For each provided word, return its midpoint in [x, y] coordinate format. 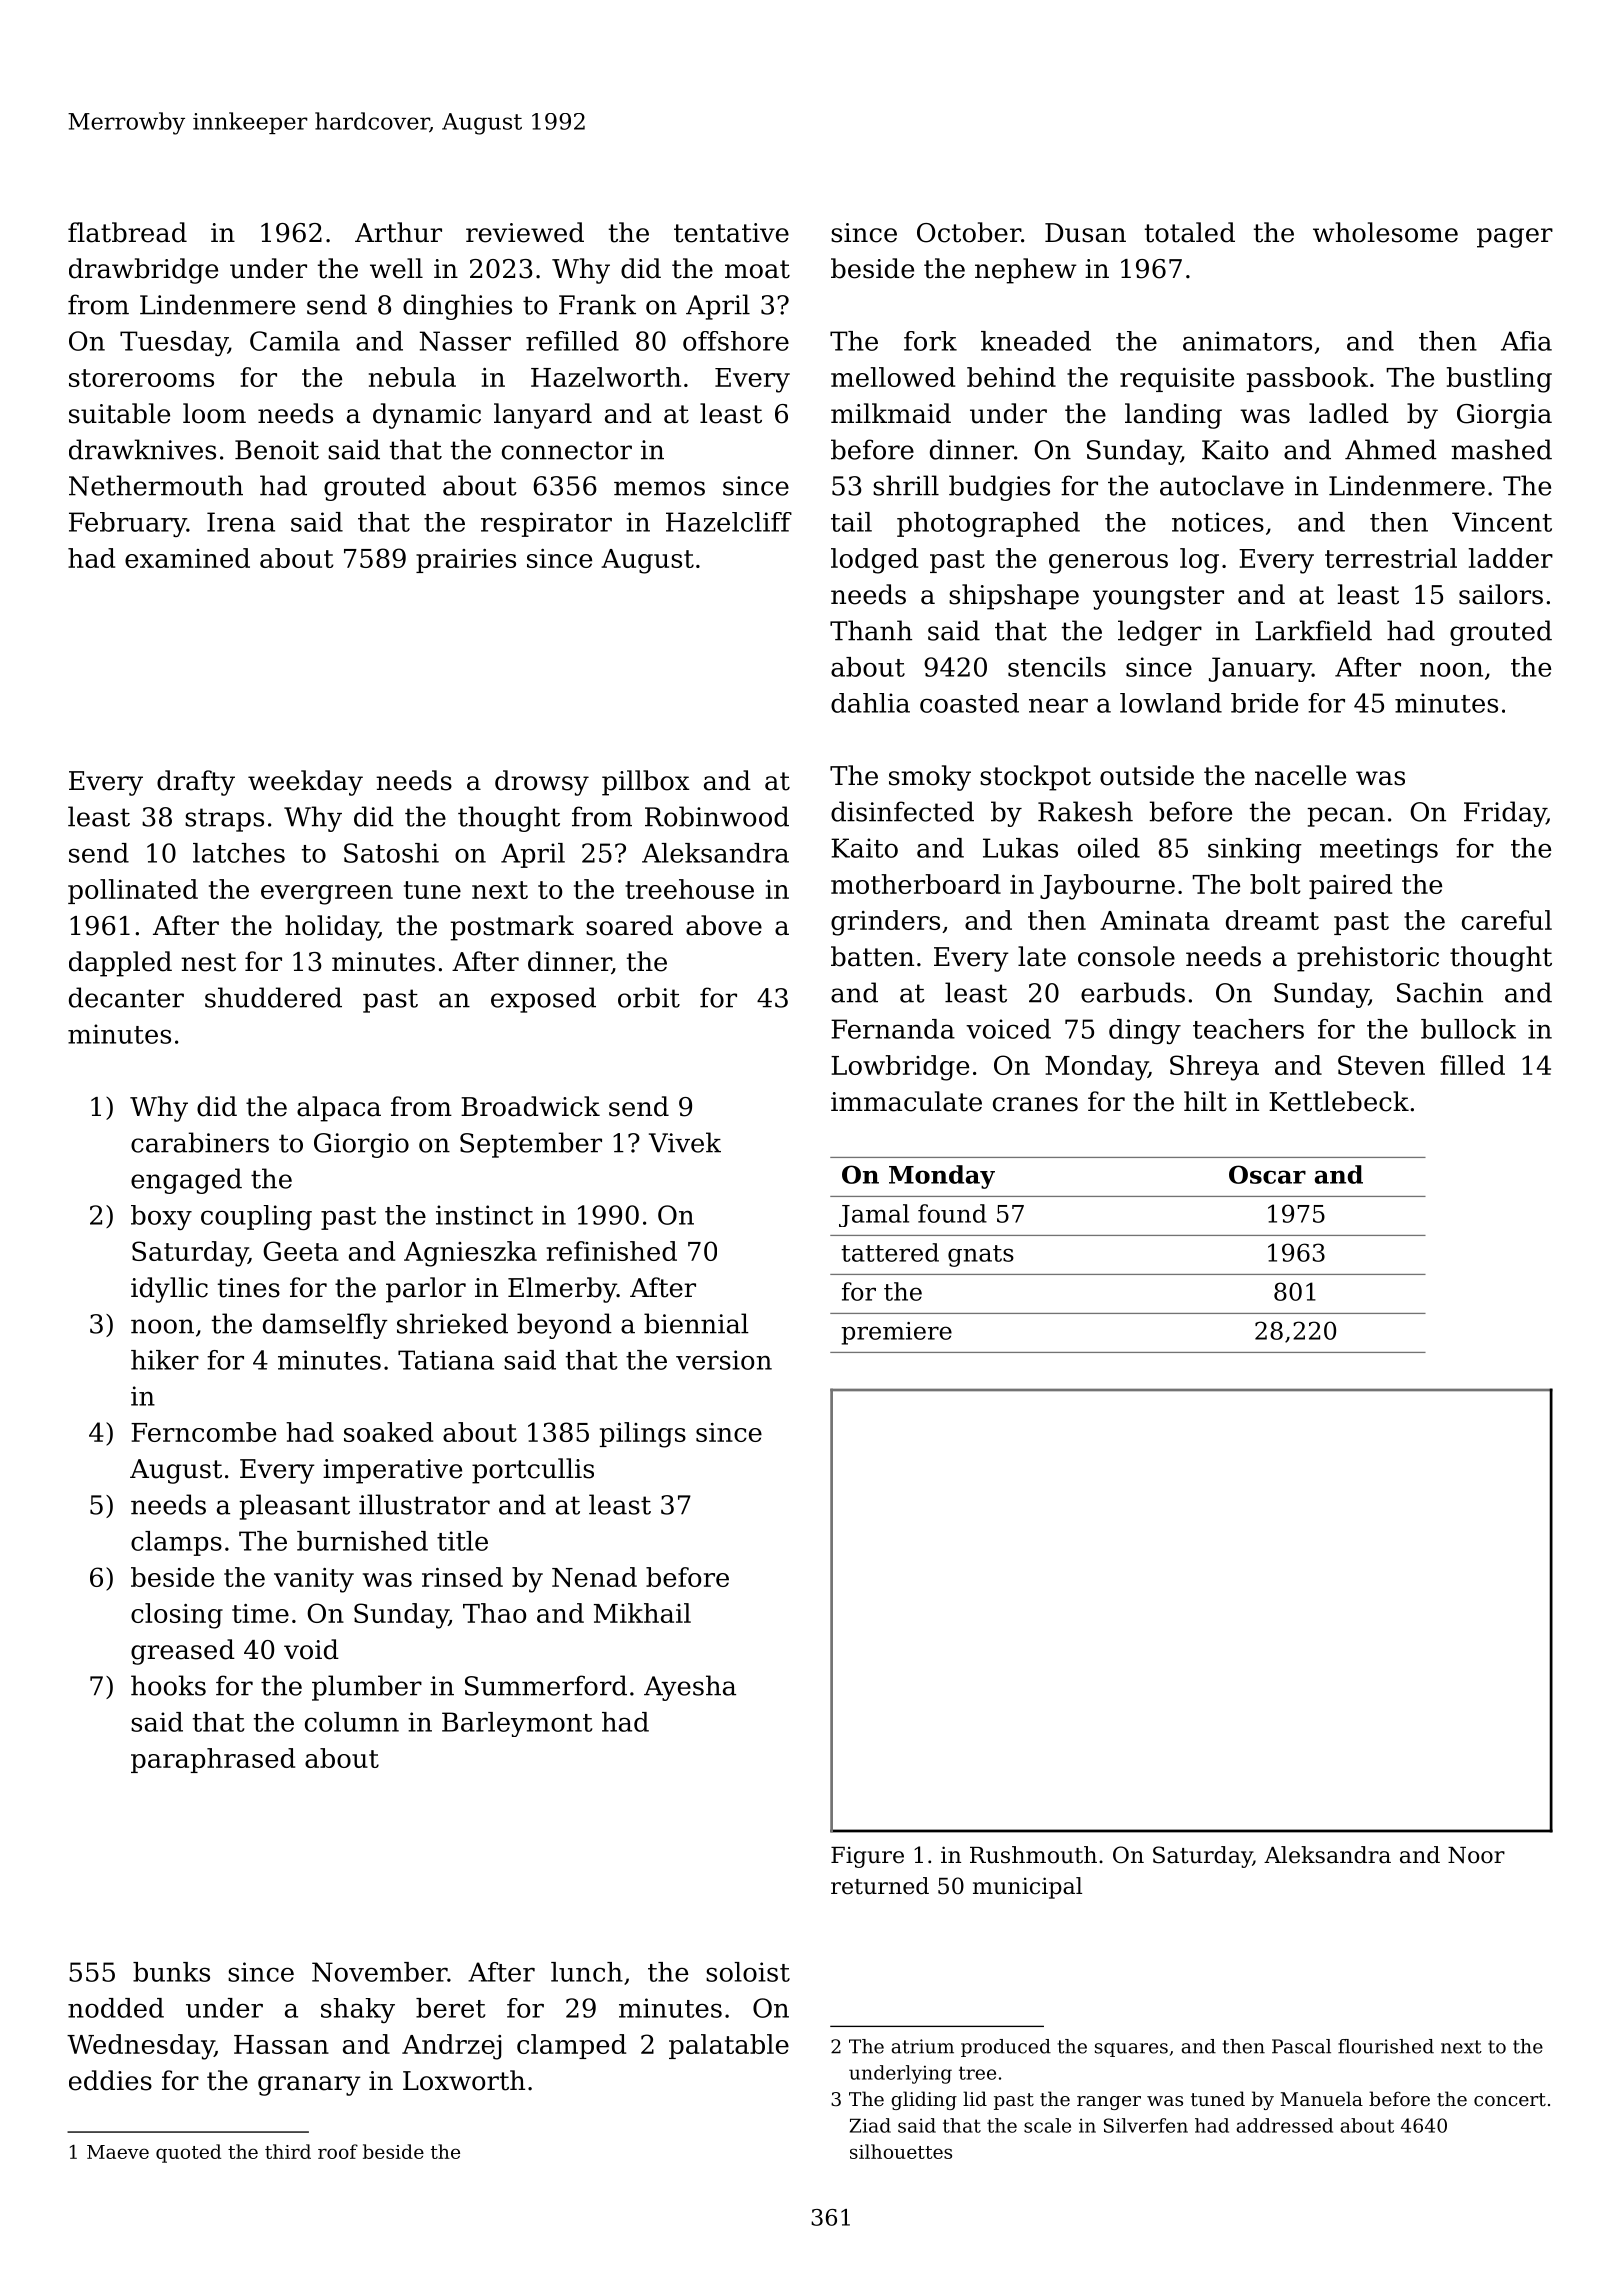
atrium [922, 2046]
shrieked [452, 1323]
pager [1515, 238]
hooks [168, 1685]
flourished [1386, 2046]
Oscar [1267, 1174]
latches [239, 853]
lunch [587, 1972]
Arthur [398, 232]
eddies [110, 2080]
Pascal [1301, 2046]
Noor [1476, 1855]
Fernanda [893, 1029]
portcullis [533, 1471]
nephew [1026, 271]
